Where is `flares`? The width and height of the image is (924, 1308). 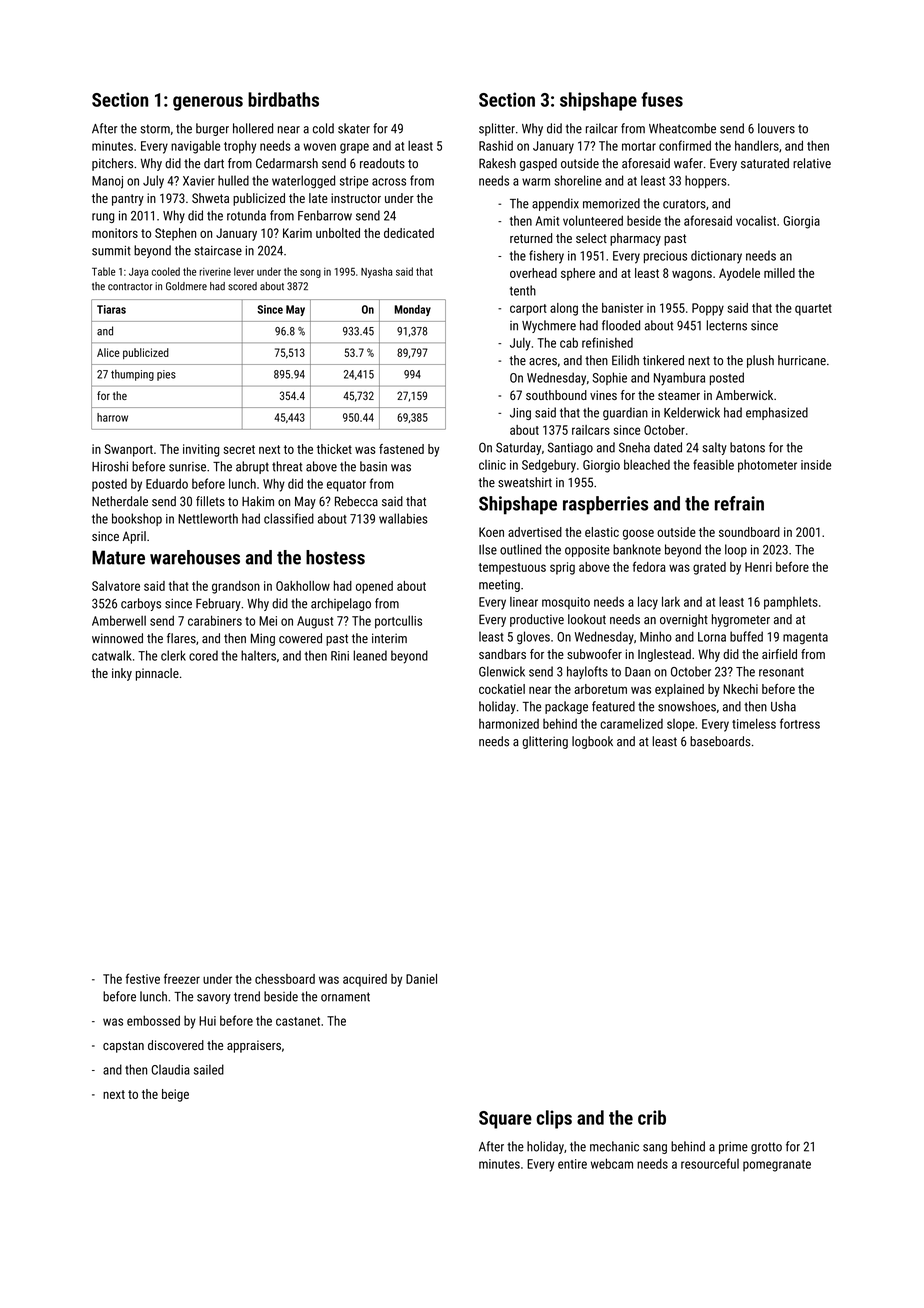
flares is located at coordinates (181, 638).
